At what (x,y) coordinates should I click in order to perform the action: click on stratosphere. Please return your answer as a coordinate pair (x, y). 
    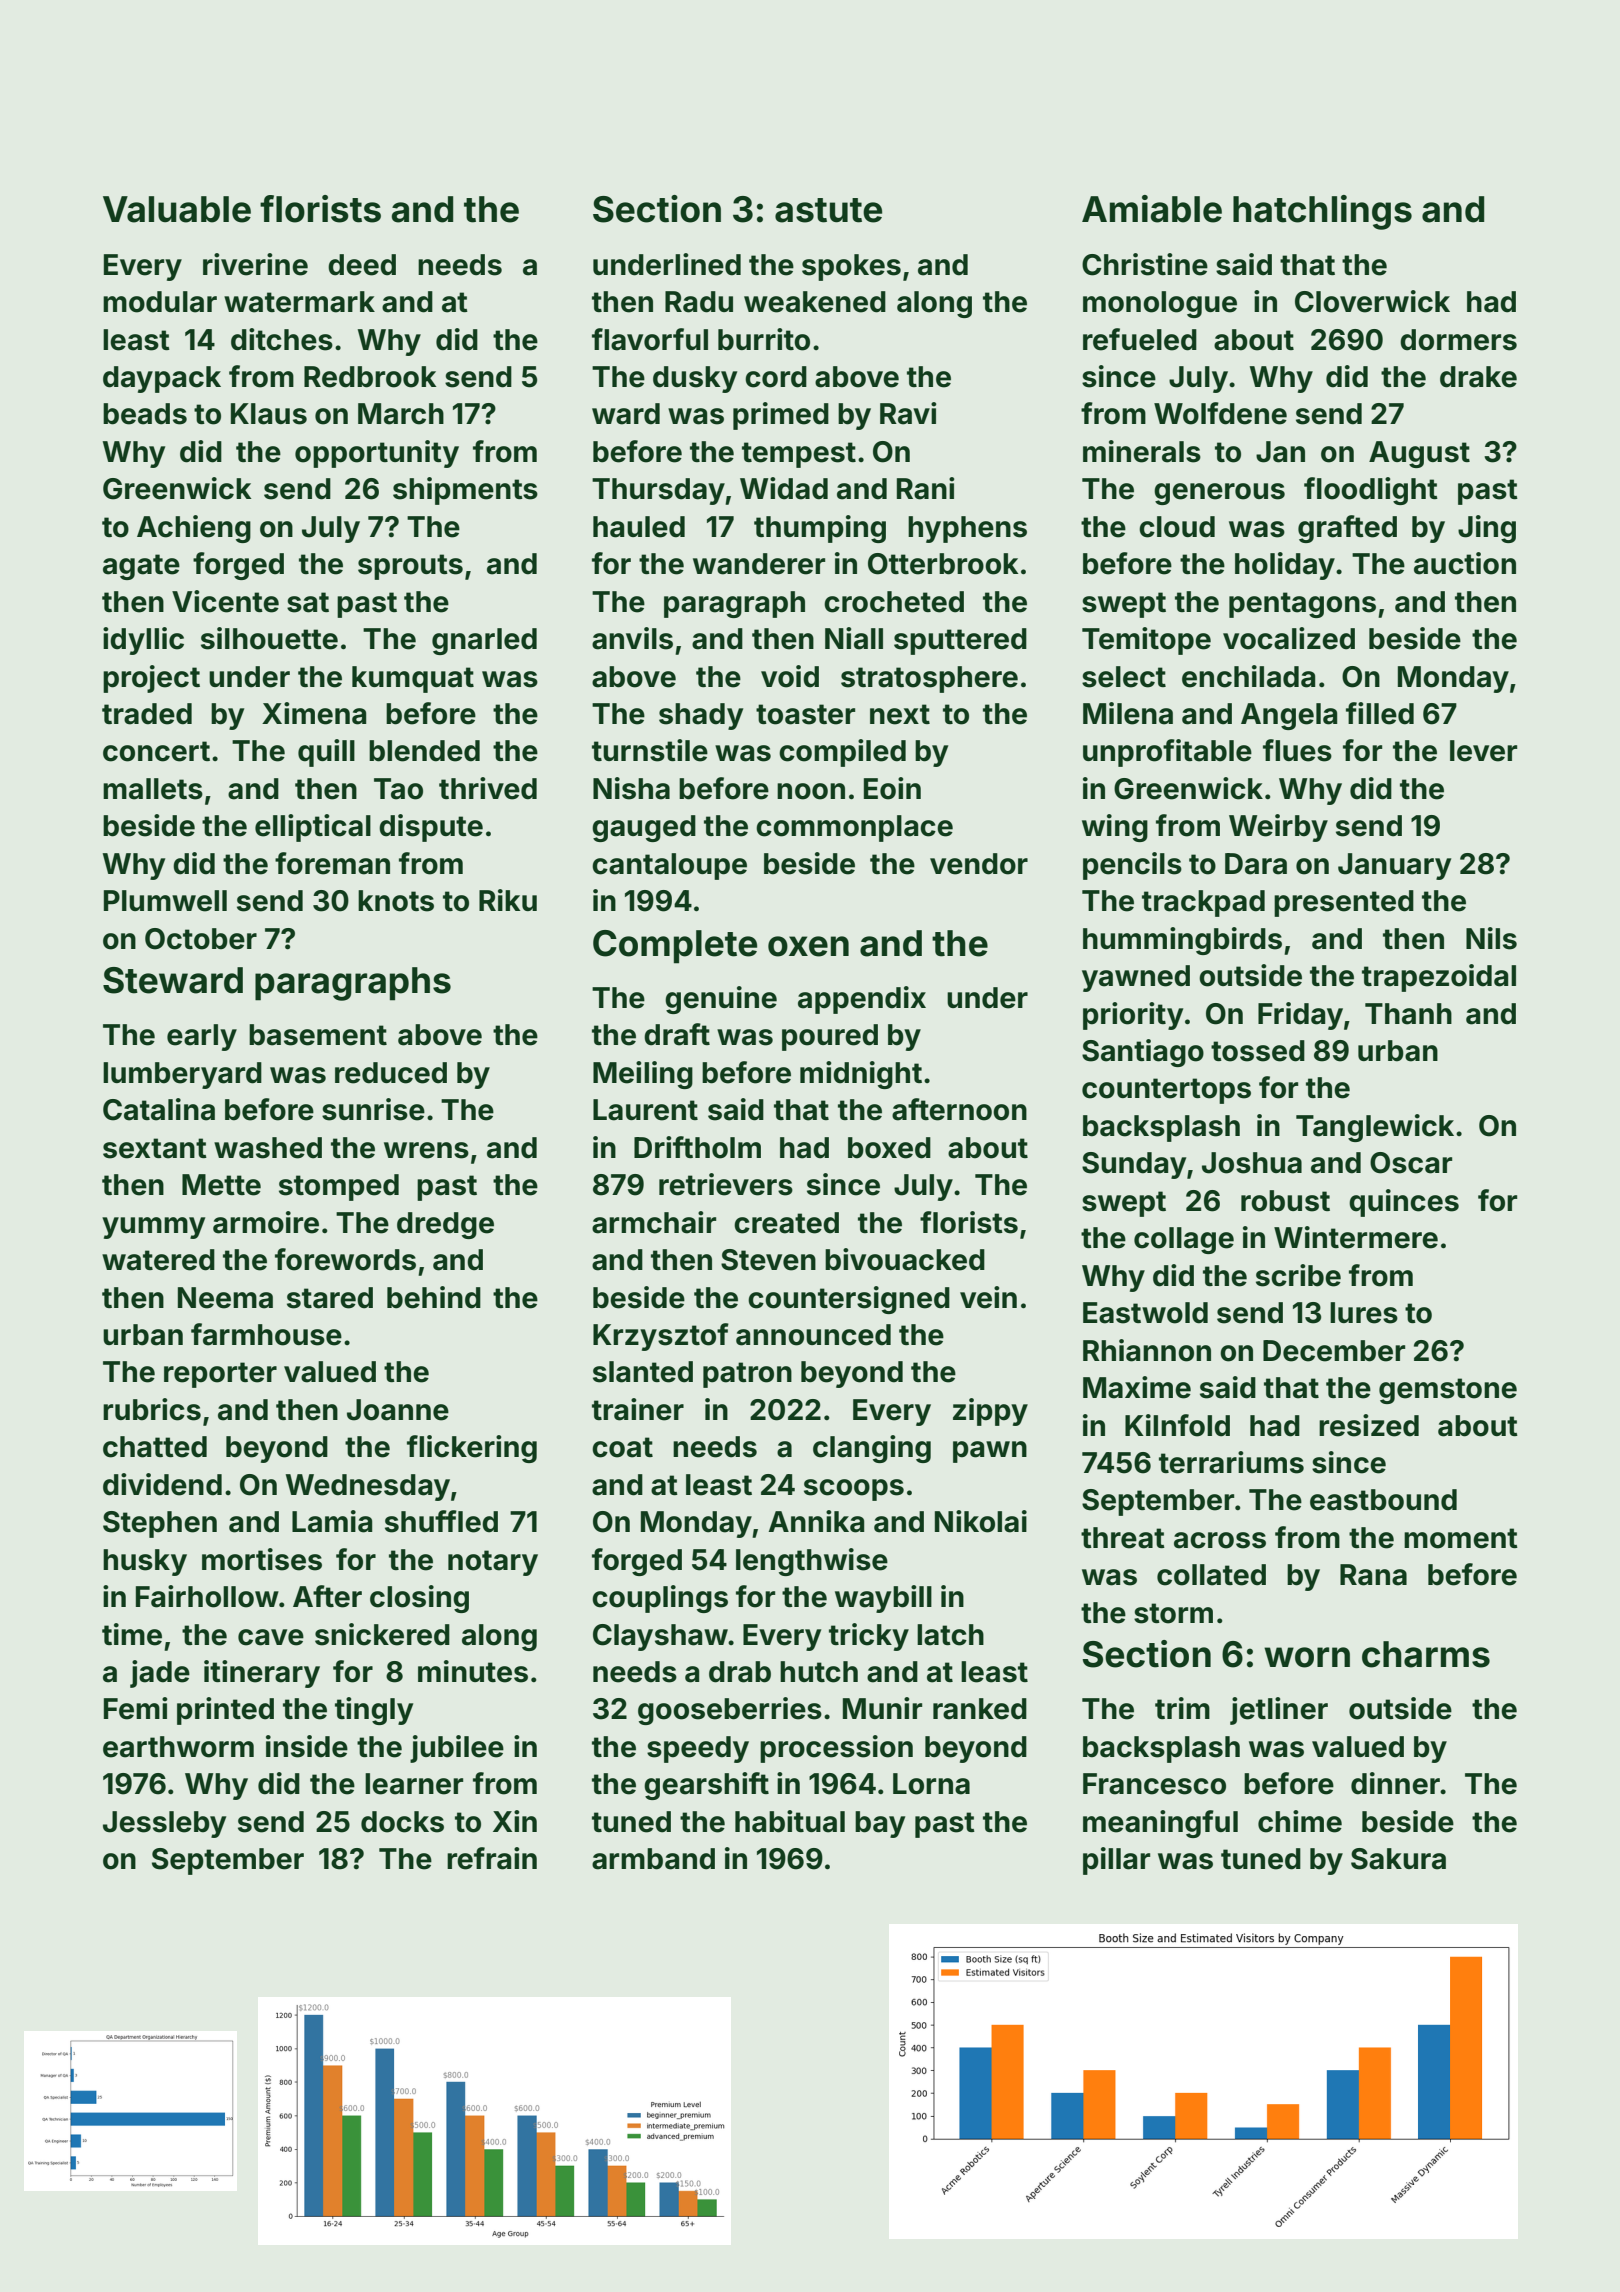
    Looking at the image, I should click on (929, 679).
